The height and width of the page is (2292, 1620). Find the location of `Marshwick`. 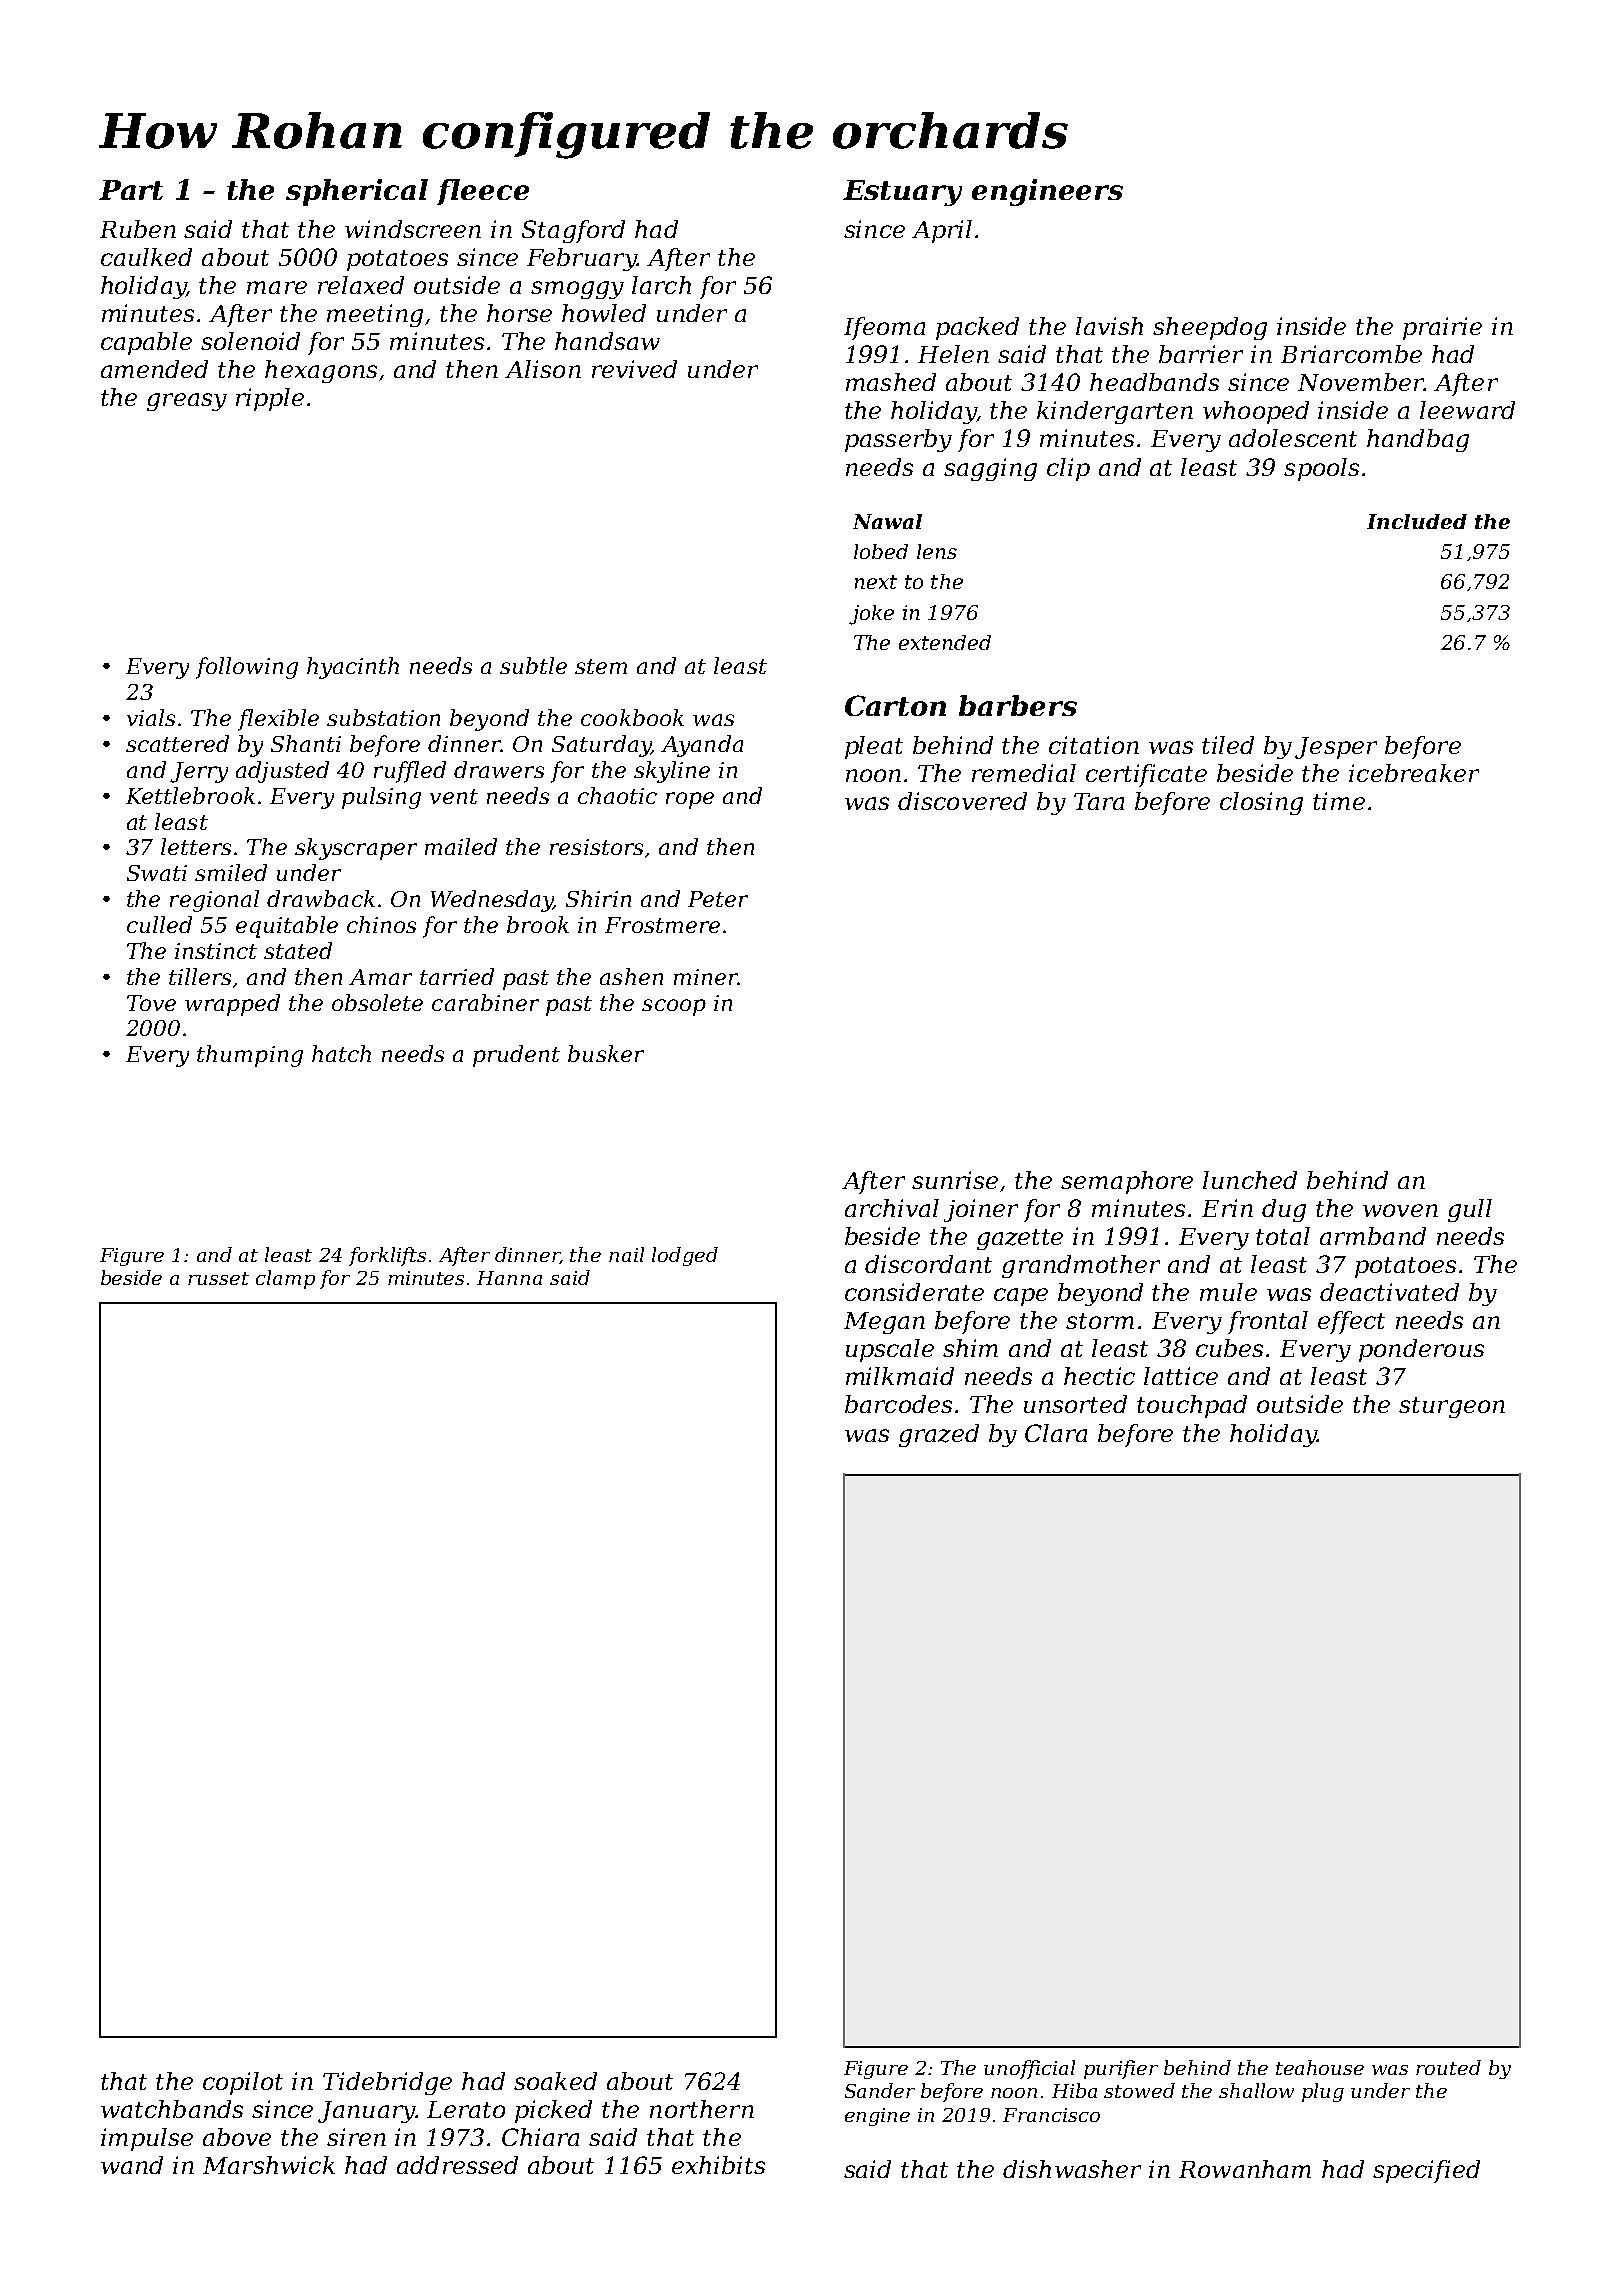

Marshwick is located at coordinates (269, 2165).
